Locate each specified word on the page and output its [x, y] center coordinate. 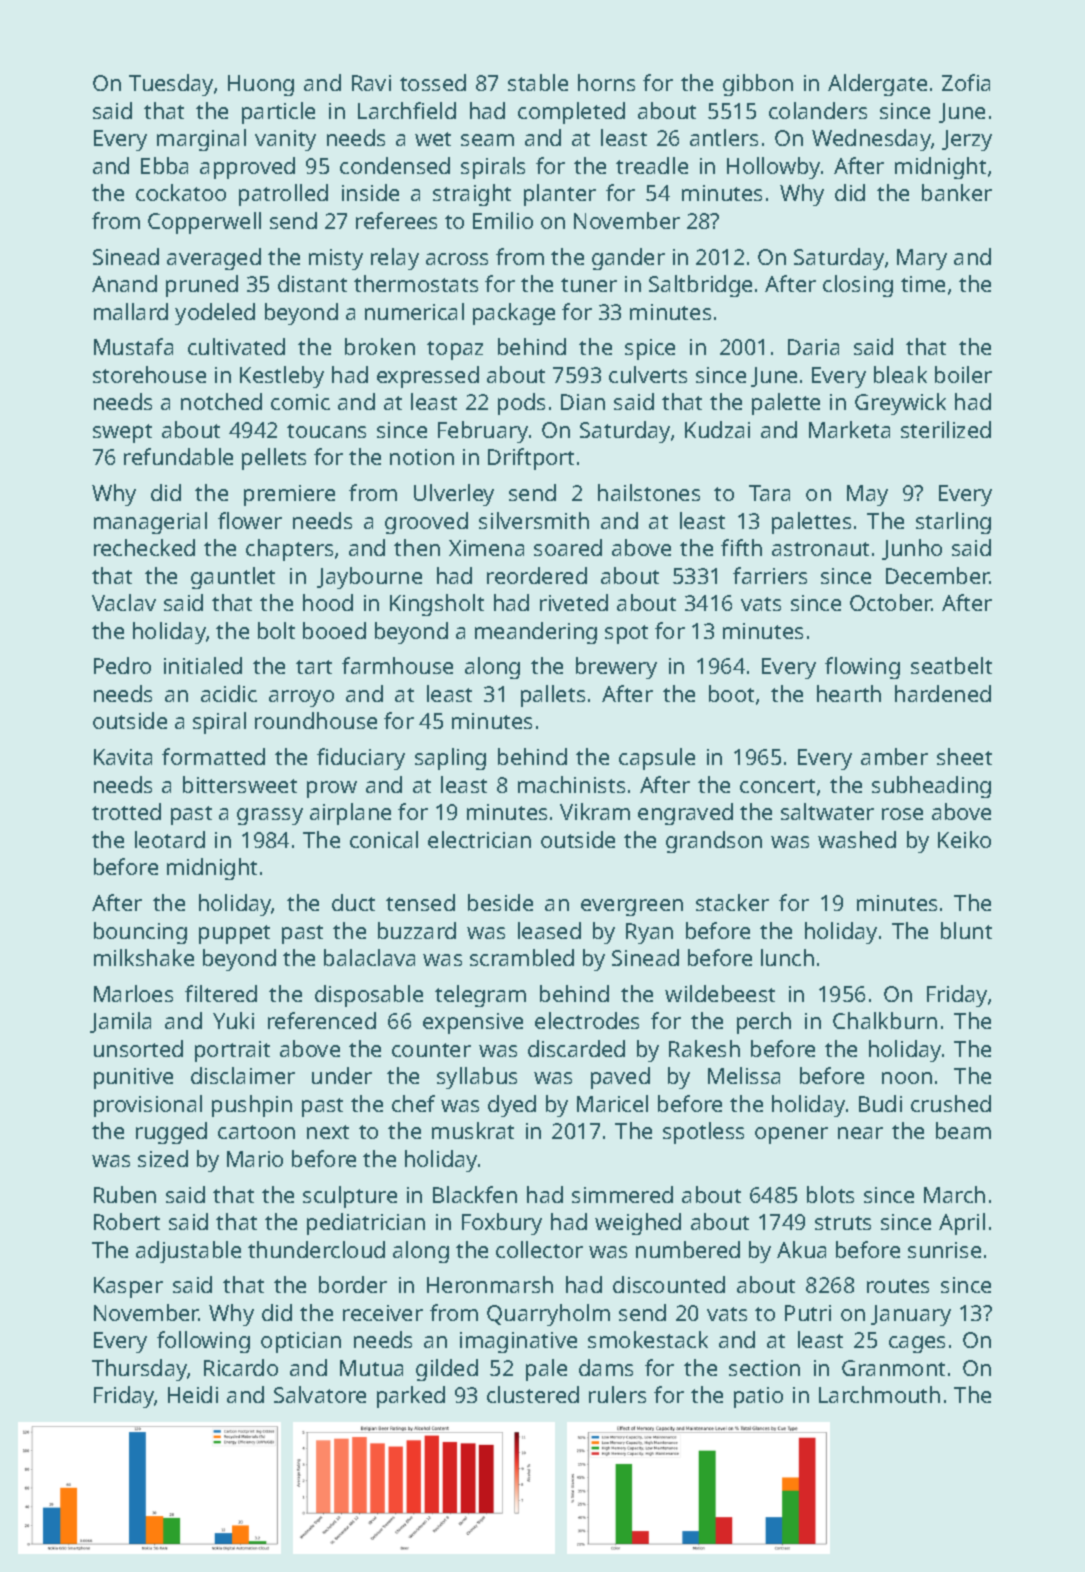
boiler [963, 374]
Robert [127, 1221]
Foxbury [502, 1224]
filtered [221, 993]
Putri [808, 1313]
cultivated [236, 346]
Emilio [503, 220]
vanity [285, 140]
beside [500, 902]
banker [957, 192]
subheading [931, 787]
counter [431, 1050]
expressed [428, 377]
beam [963, 1130]
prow [332, 789]
